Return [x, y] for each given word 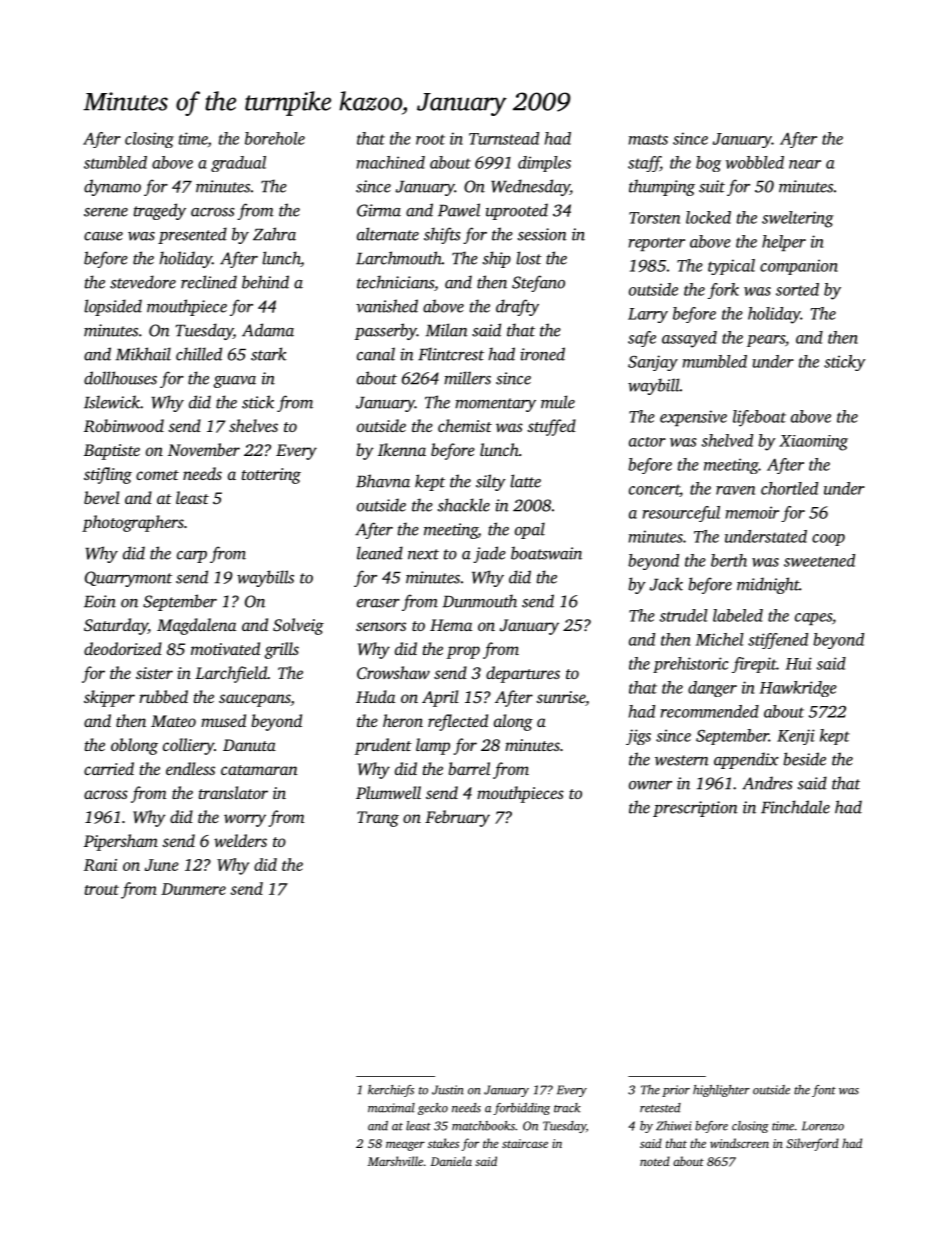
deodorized [123, 648]
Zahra [274, 234]
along [513, 722]
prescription [695, 809]
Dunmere [193, 889]
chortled [789, 488]
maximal [391, 1108]
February [457, 818]
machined [391, 162]
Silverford [812, 1144]
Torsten [654, 218]
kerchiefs [391, 1091]
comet [157, 475]
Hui [798, 663]
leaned [380, 553]
